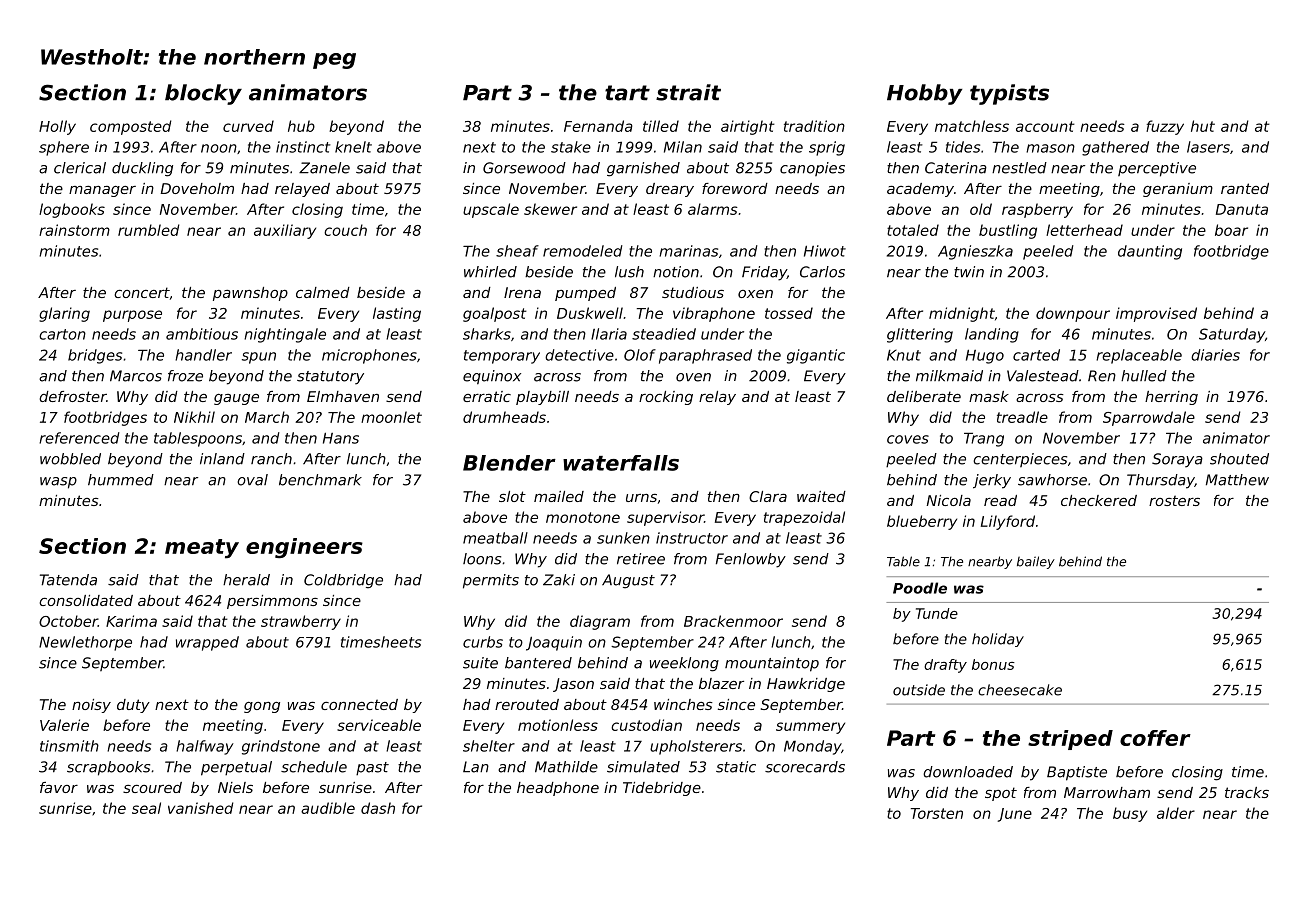 The image size is (1308, 924). What do you see at coordinates (609, 334) in the image?
I see `Ilaria` at bounding box center [609, 334].
